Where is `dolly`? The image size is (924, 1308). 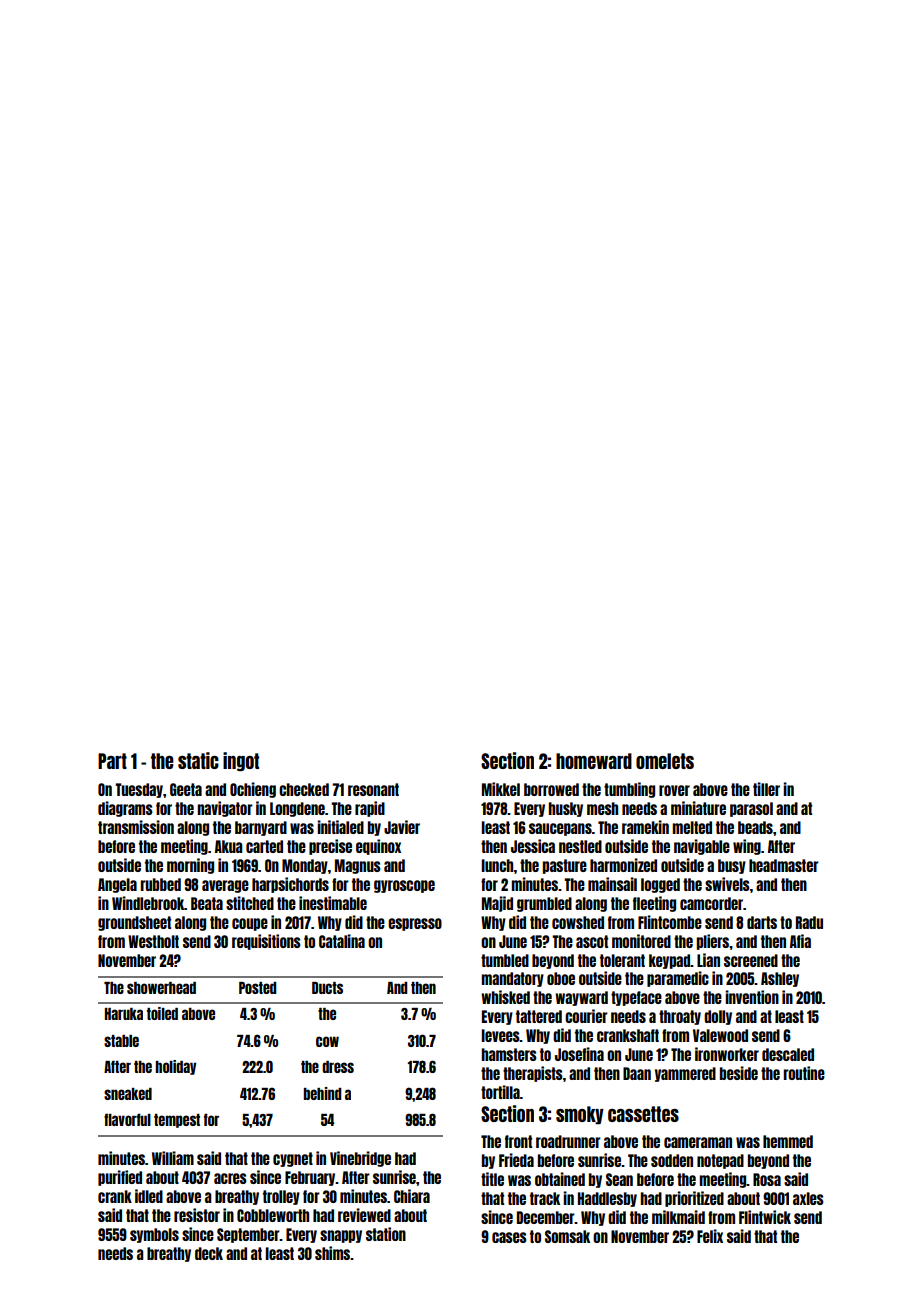
dolly is located at coordinates (718, 1017).
